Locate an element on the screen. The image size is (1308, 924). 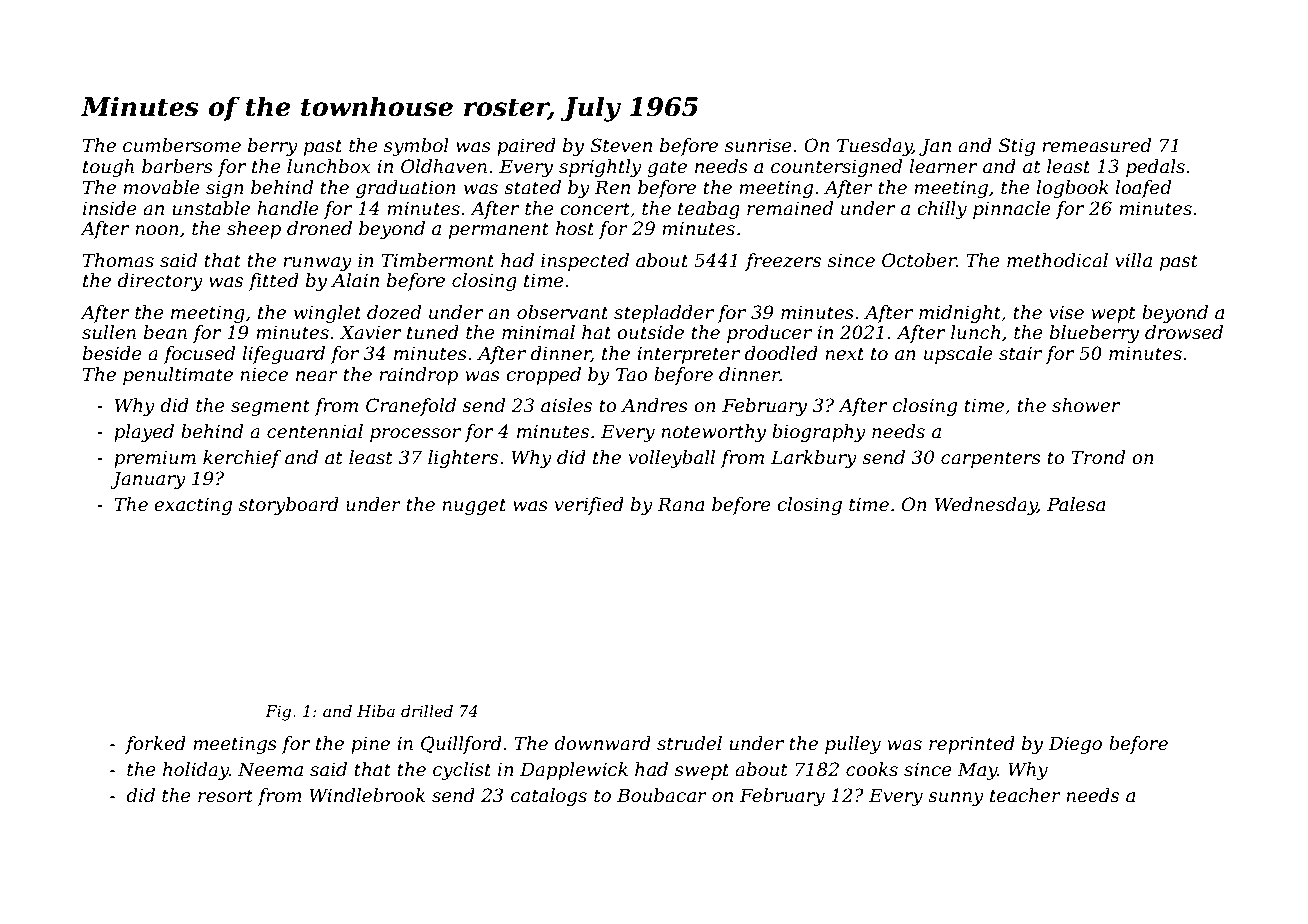
carpenters is located at coordinates (991, 459).
